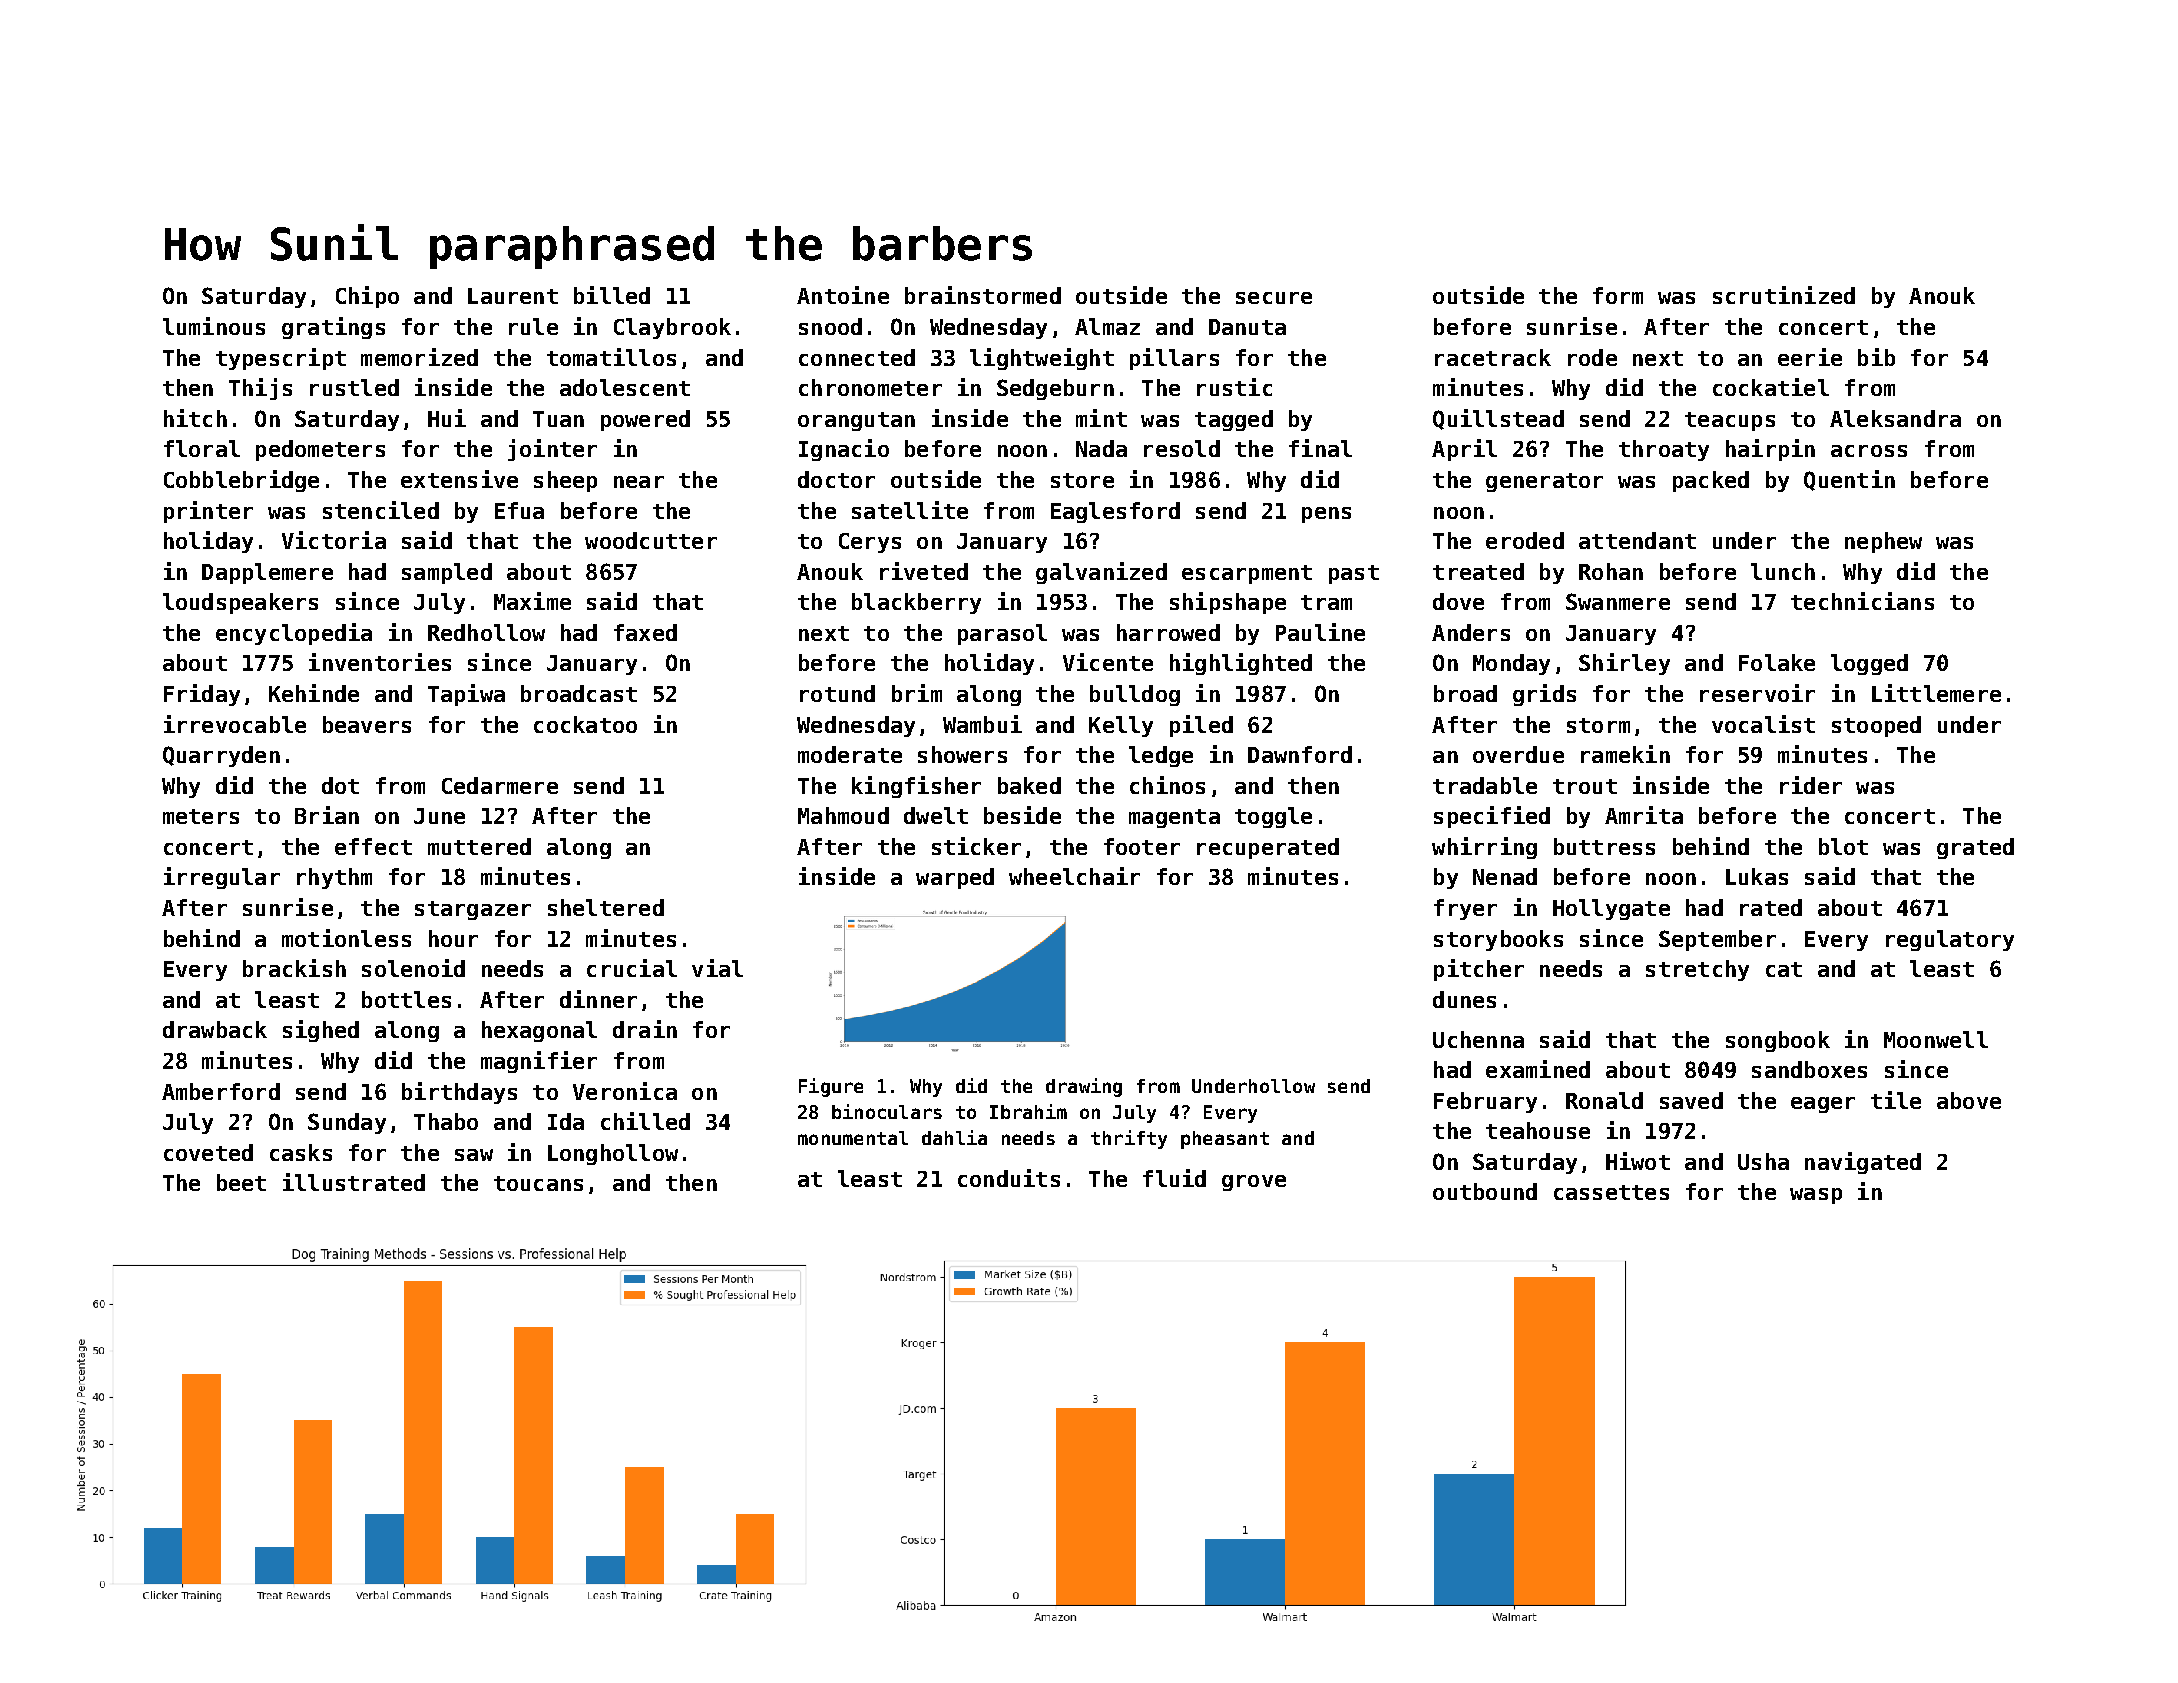  I want to click on Quillstead, so click(1498, 419).
